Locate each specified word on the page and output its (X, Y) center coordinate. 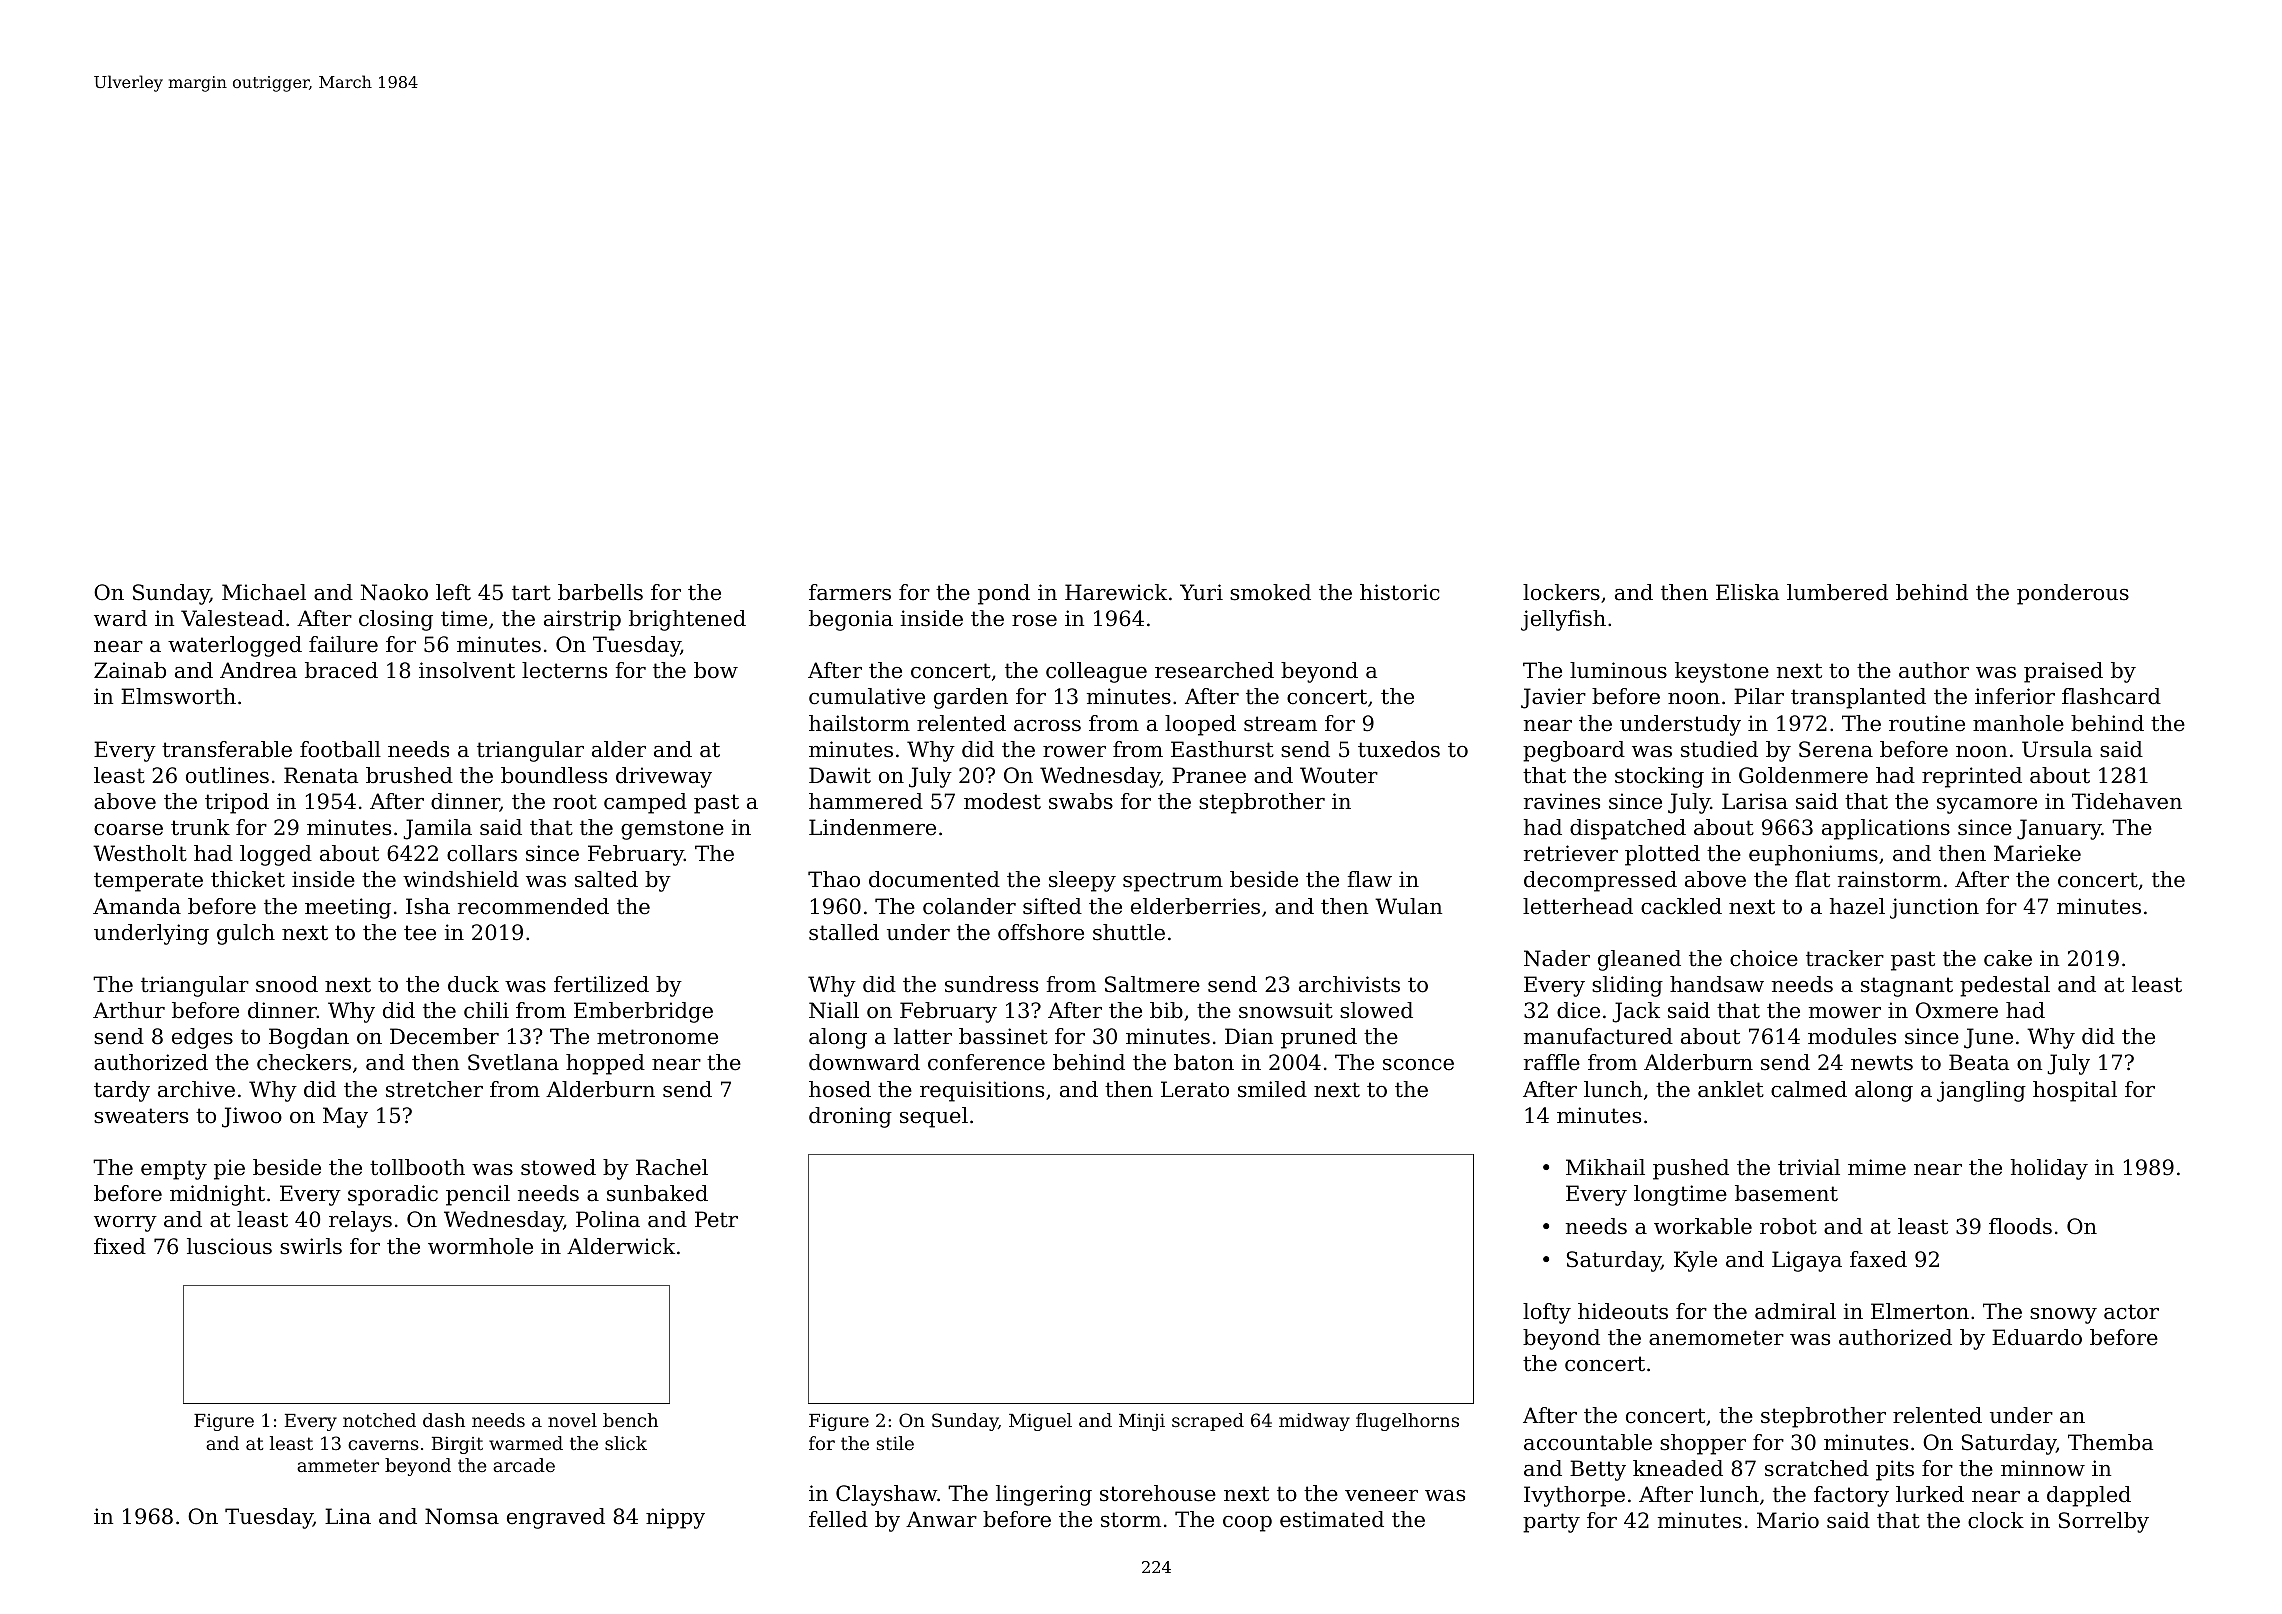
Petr (716, 1219)
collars (482, 853)
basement (1786, 1193)
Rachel (672, 1167)
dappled (2089, 1496)
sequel (934, 1117)
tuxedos (1399, 749)
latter (923, 1036)
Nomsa (462, 1516)
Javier (1553, 698)
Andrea (258, 670)
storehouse (1158, 1493)
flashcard (2111, 696)
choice (1764, 958)
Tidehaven (2127, 801)
